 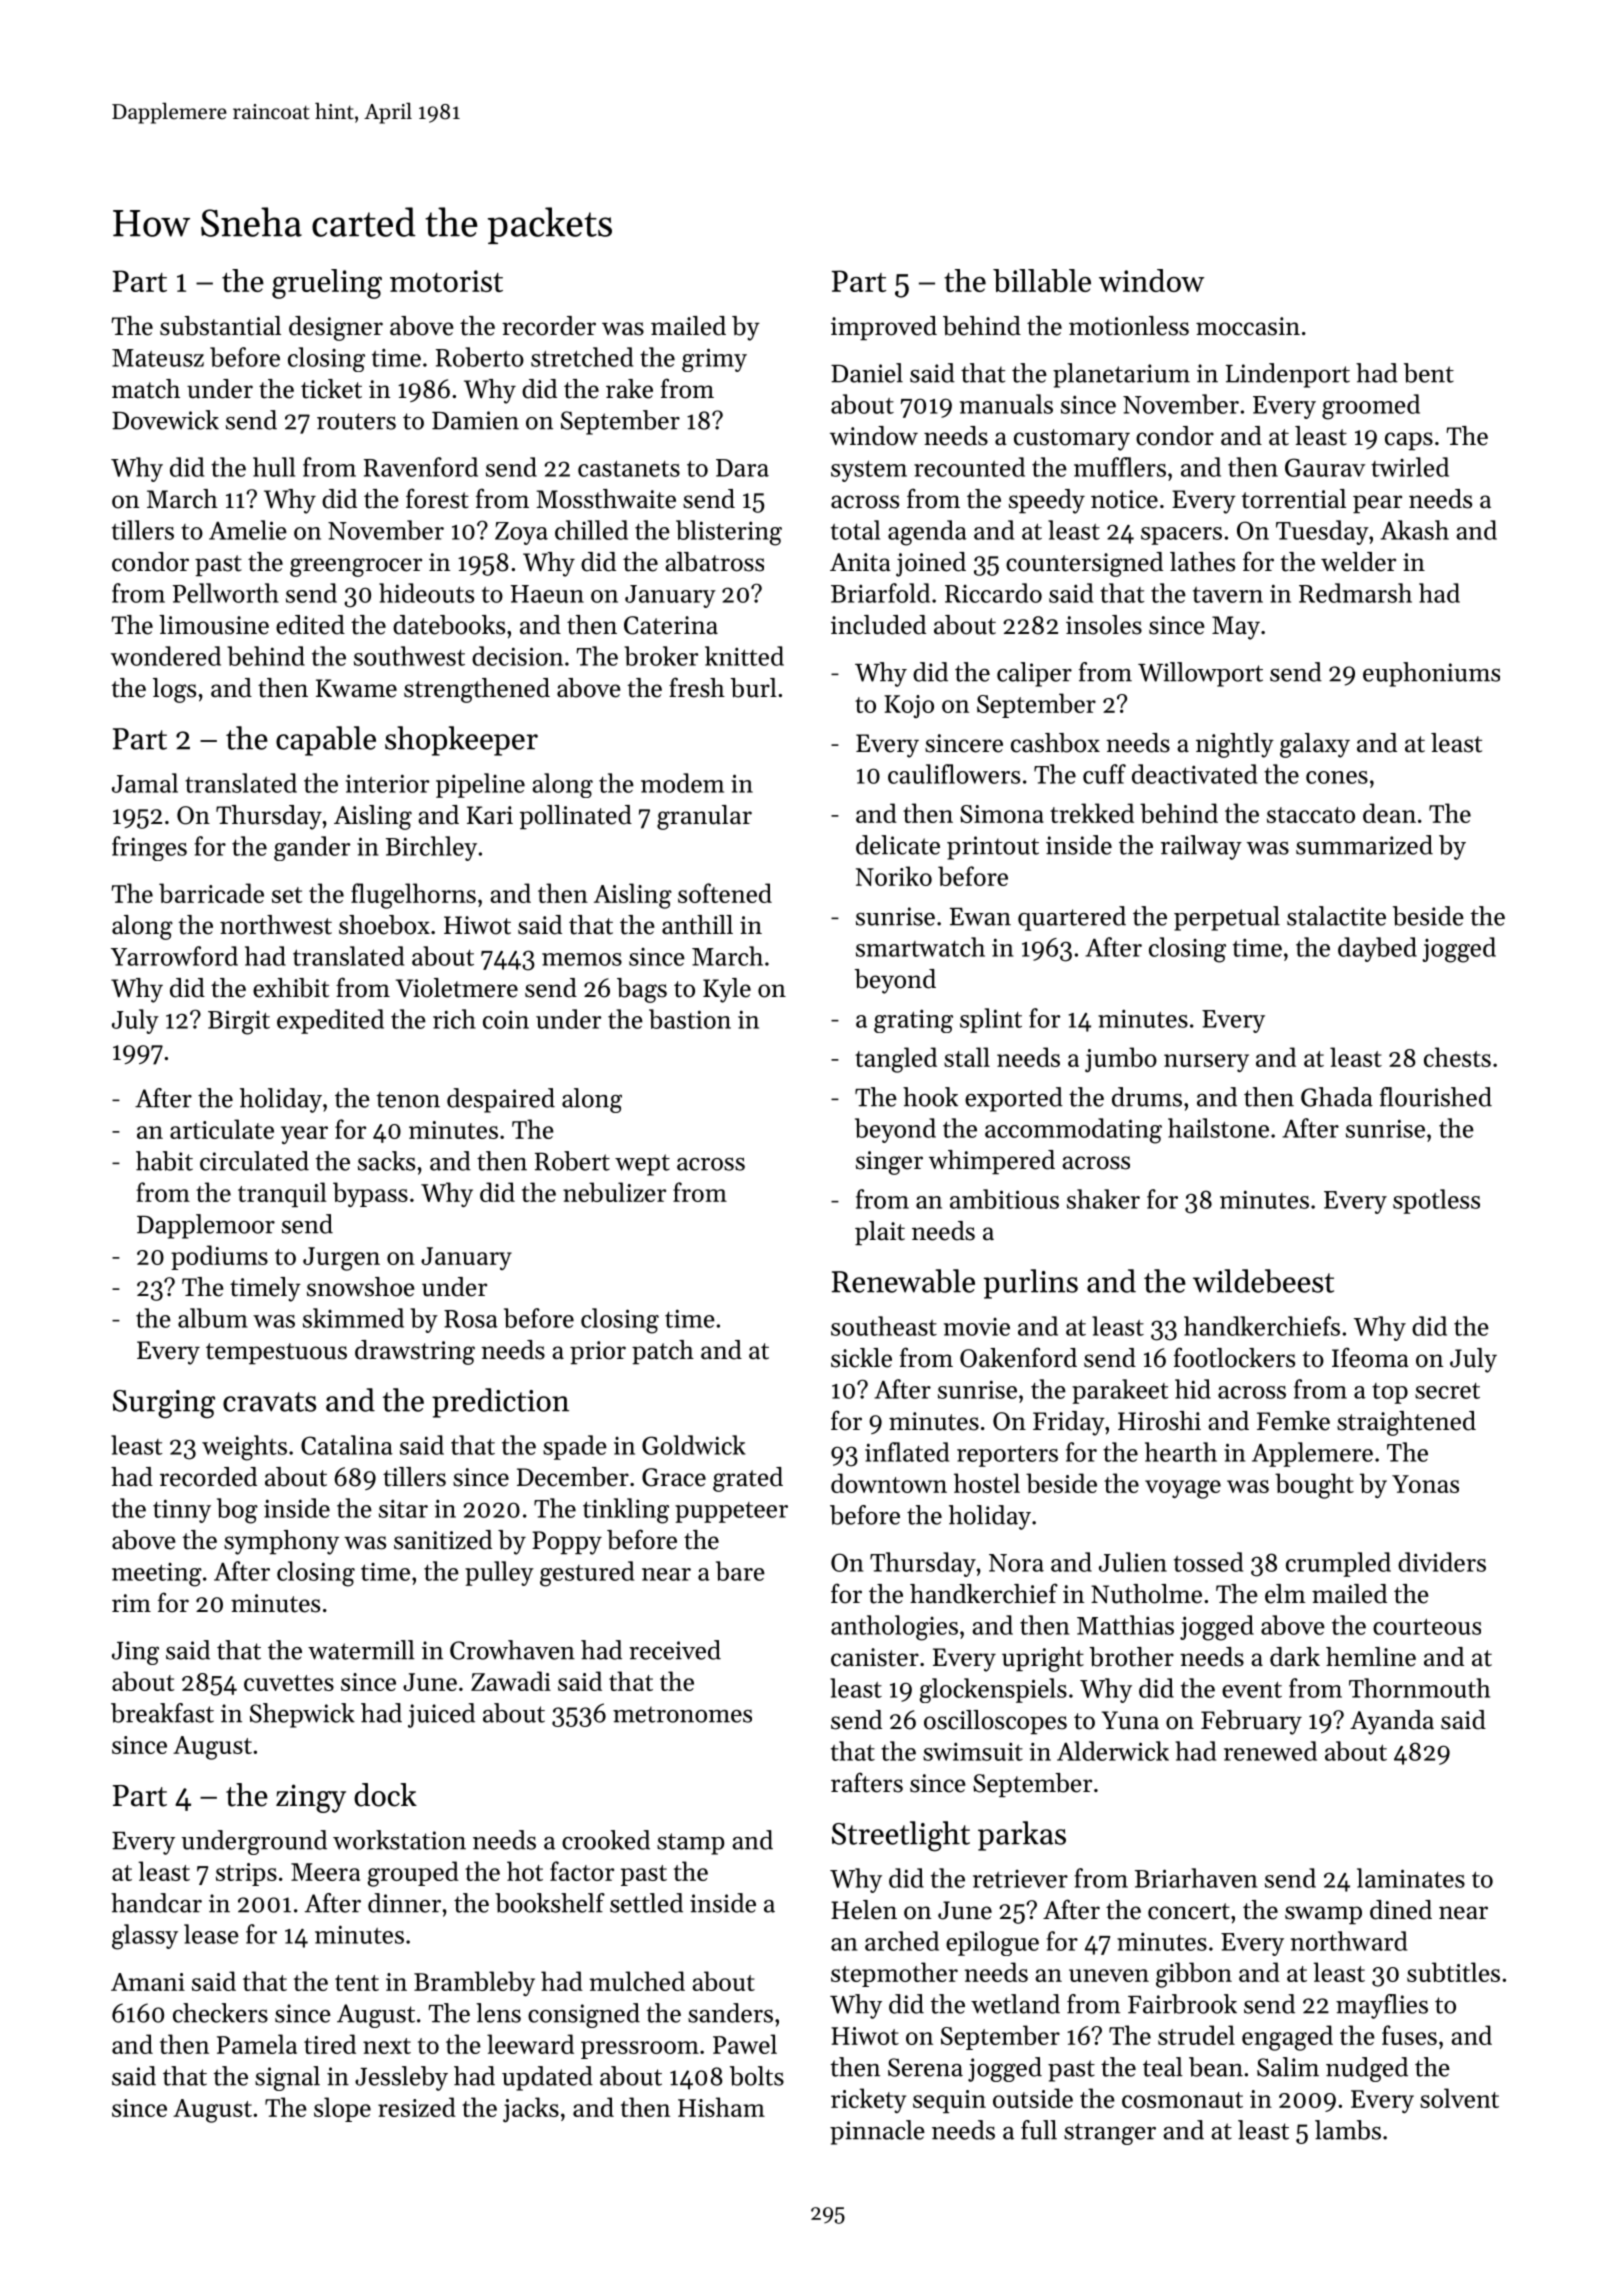 What do you see at coordinates (287, 2078) in the image?
I see `signal` at bounding box center [287, 2078].
